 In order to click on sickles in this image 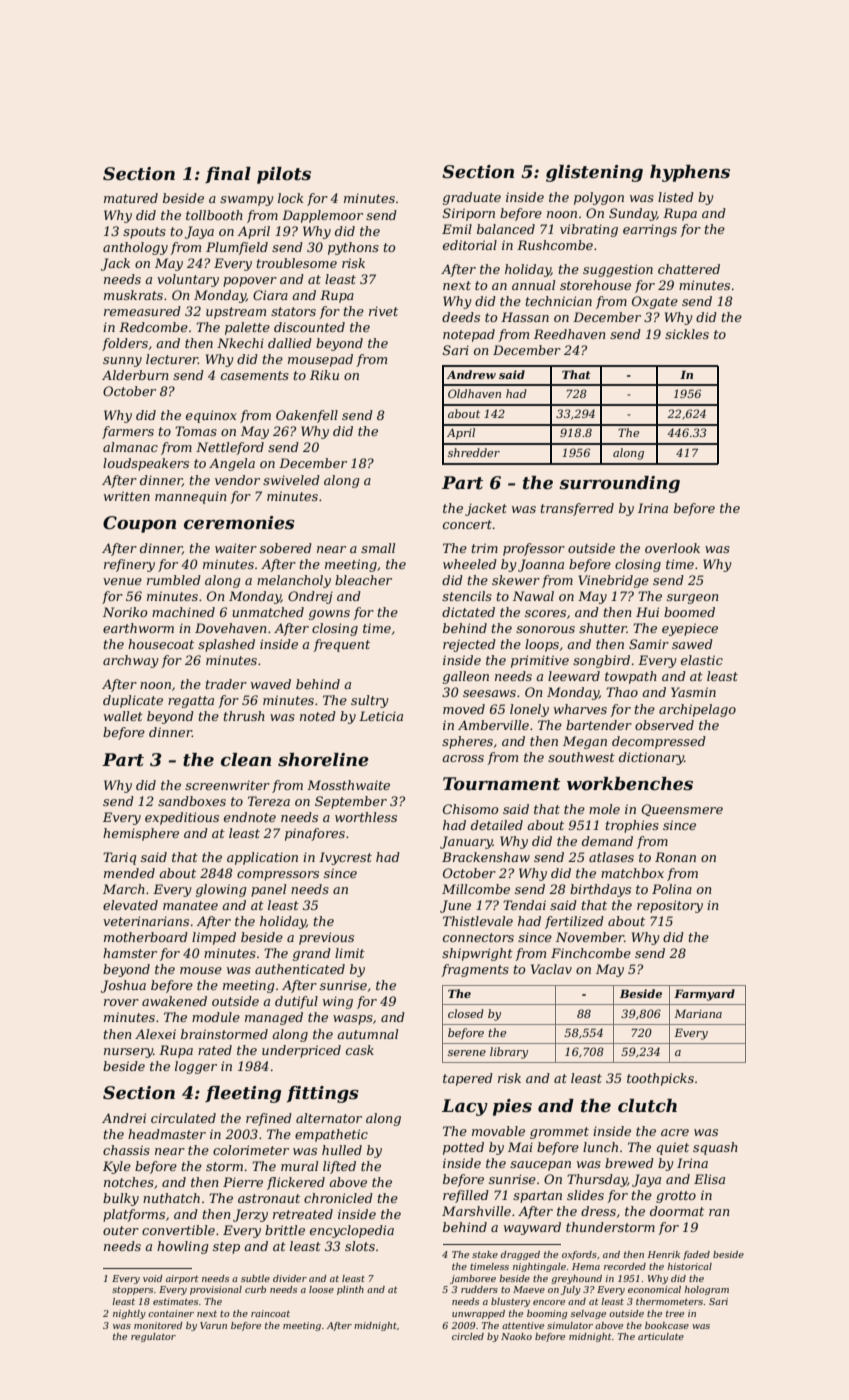, I will do `click(687, 334)`.
